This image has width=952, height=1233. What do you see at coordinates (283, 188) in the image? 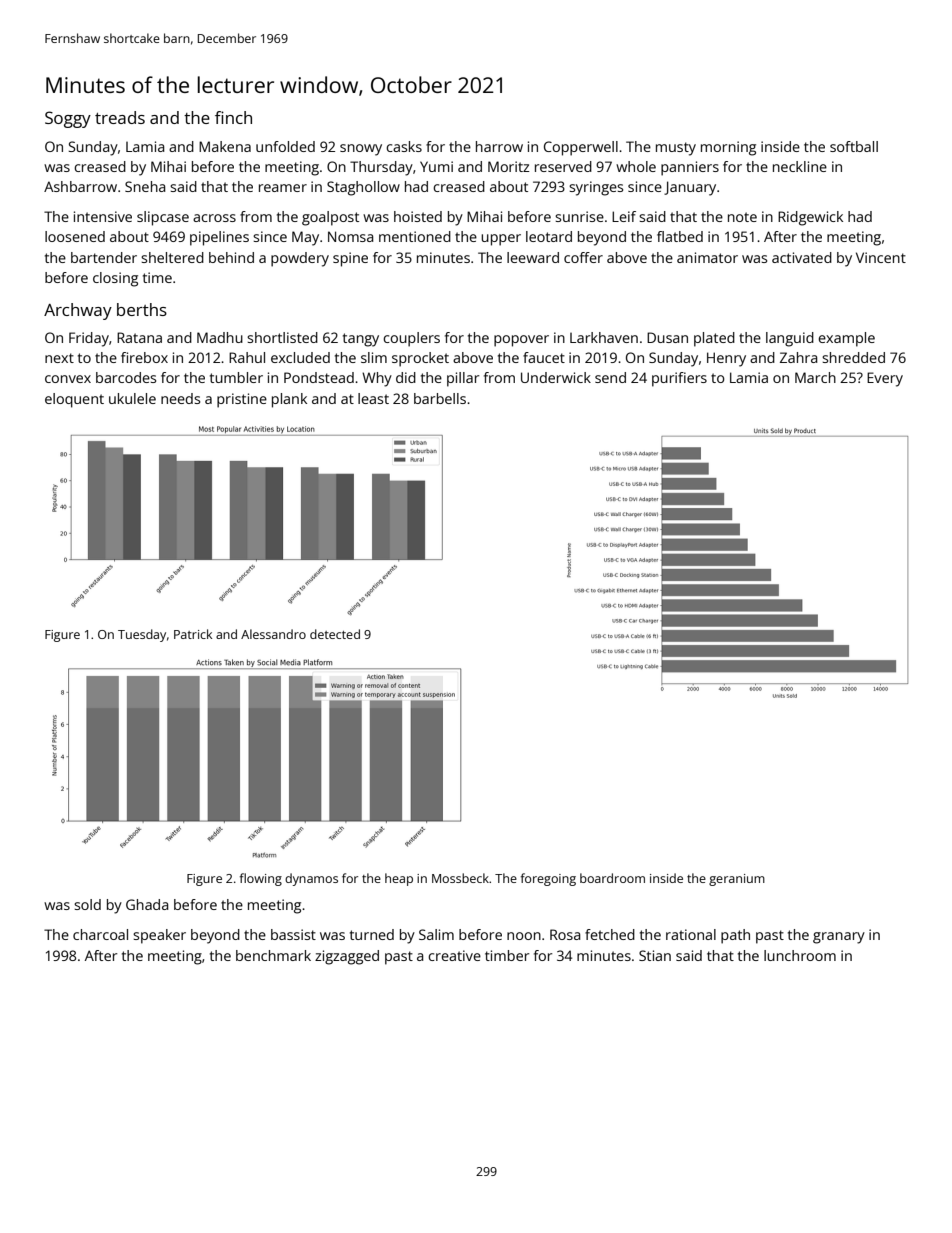
I see `reamer` at bounding box center [283, 188].
